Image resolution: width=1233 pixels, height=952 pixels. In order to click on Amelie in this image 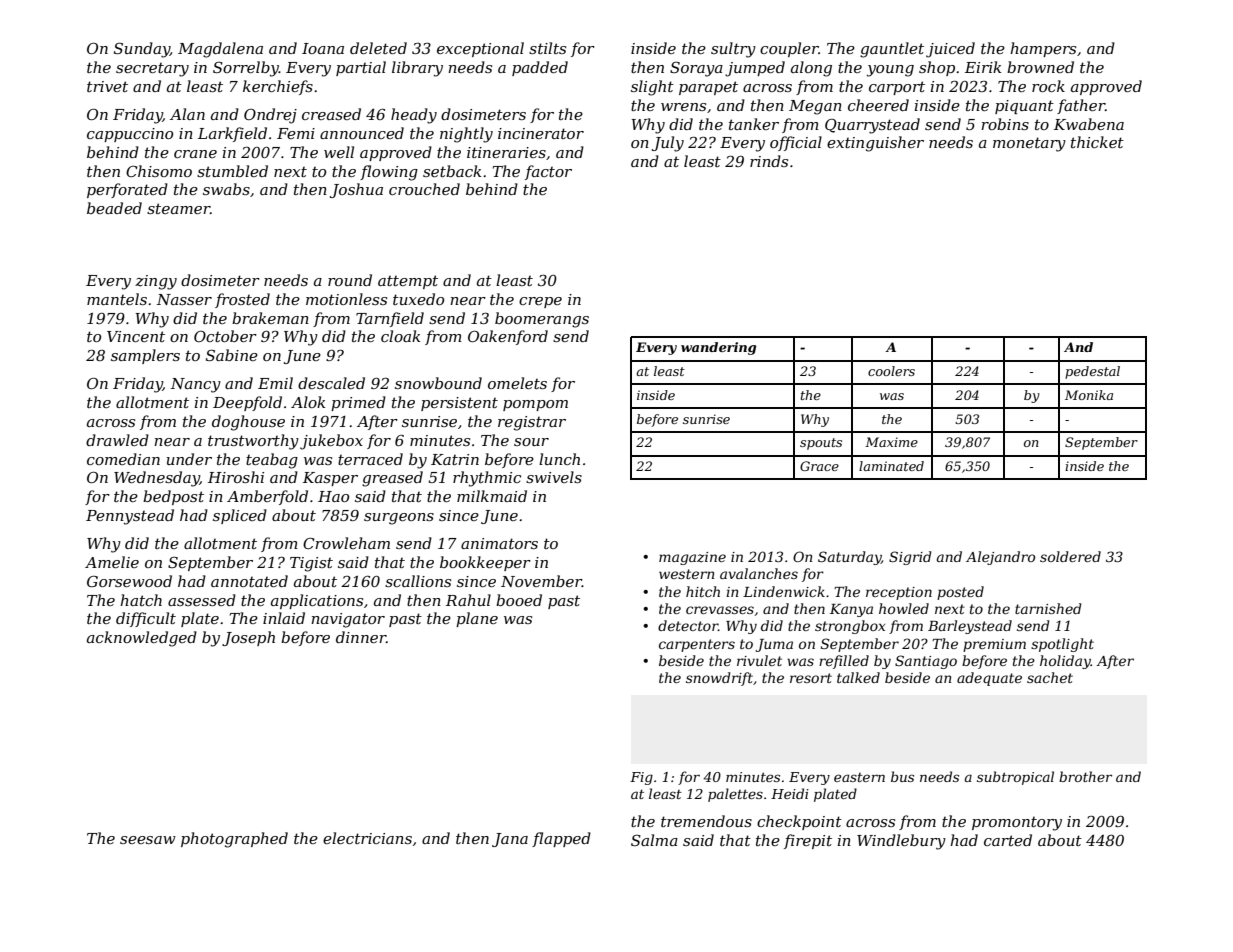, I will do `click(112, 562)`.
